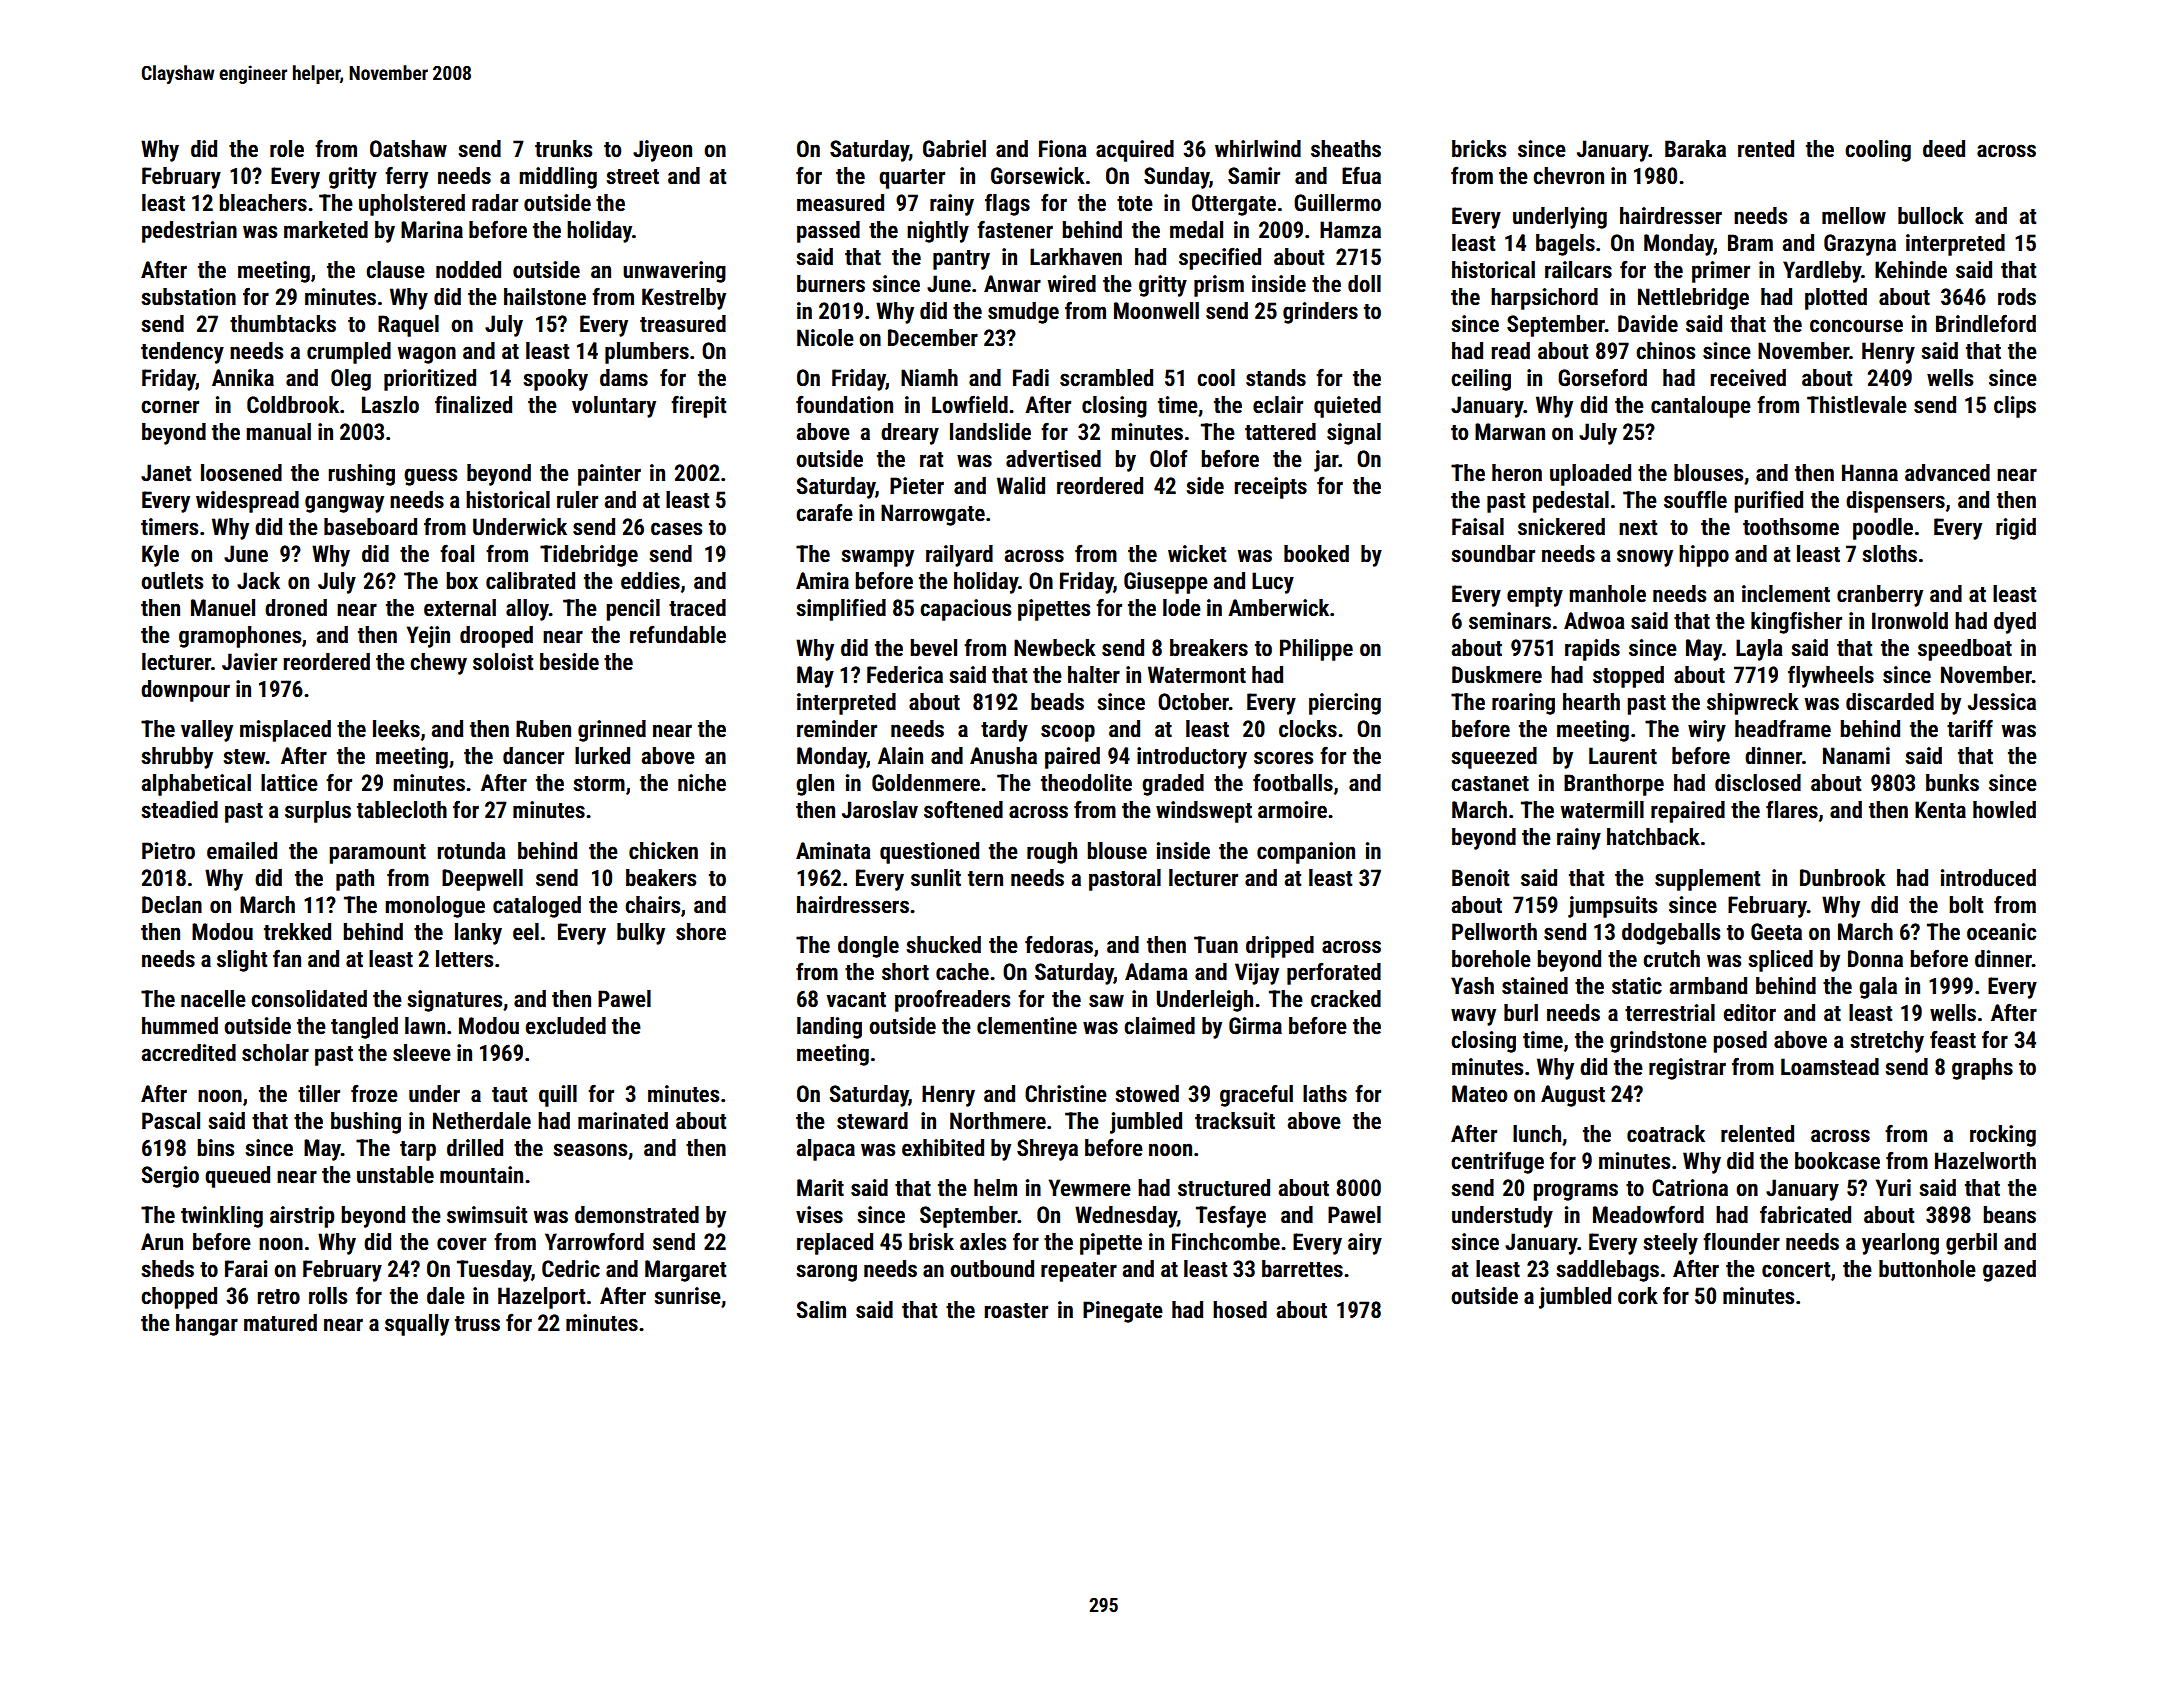 Image resolution: width=2178 pixels, height=1683 pixels. Describe the element at coordinates (2016, 529) in the screenshot. I see `rigid` at that location.
